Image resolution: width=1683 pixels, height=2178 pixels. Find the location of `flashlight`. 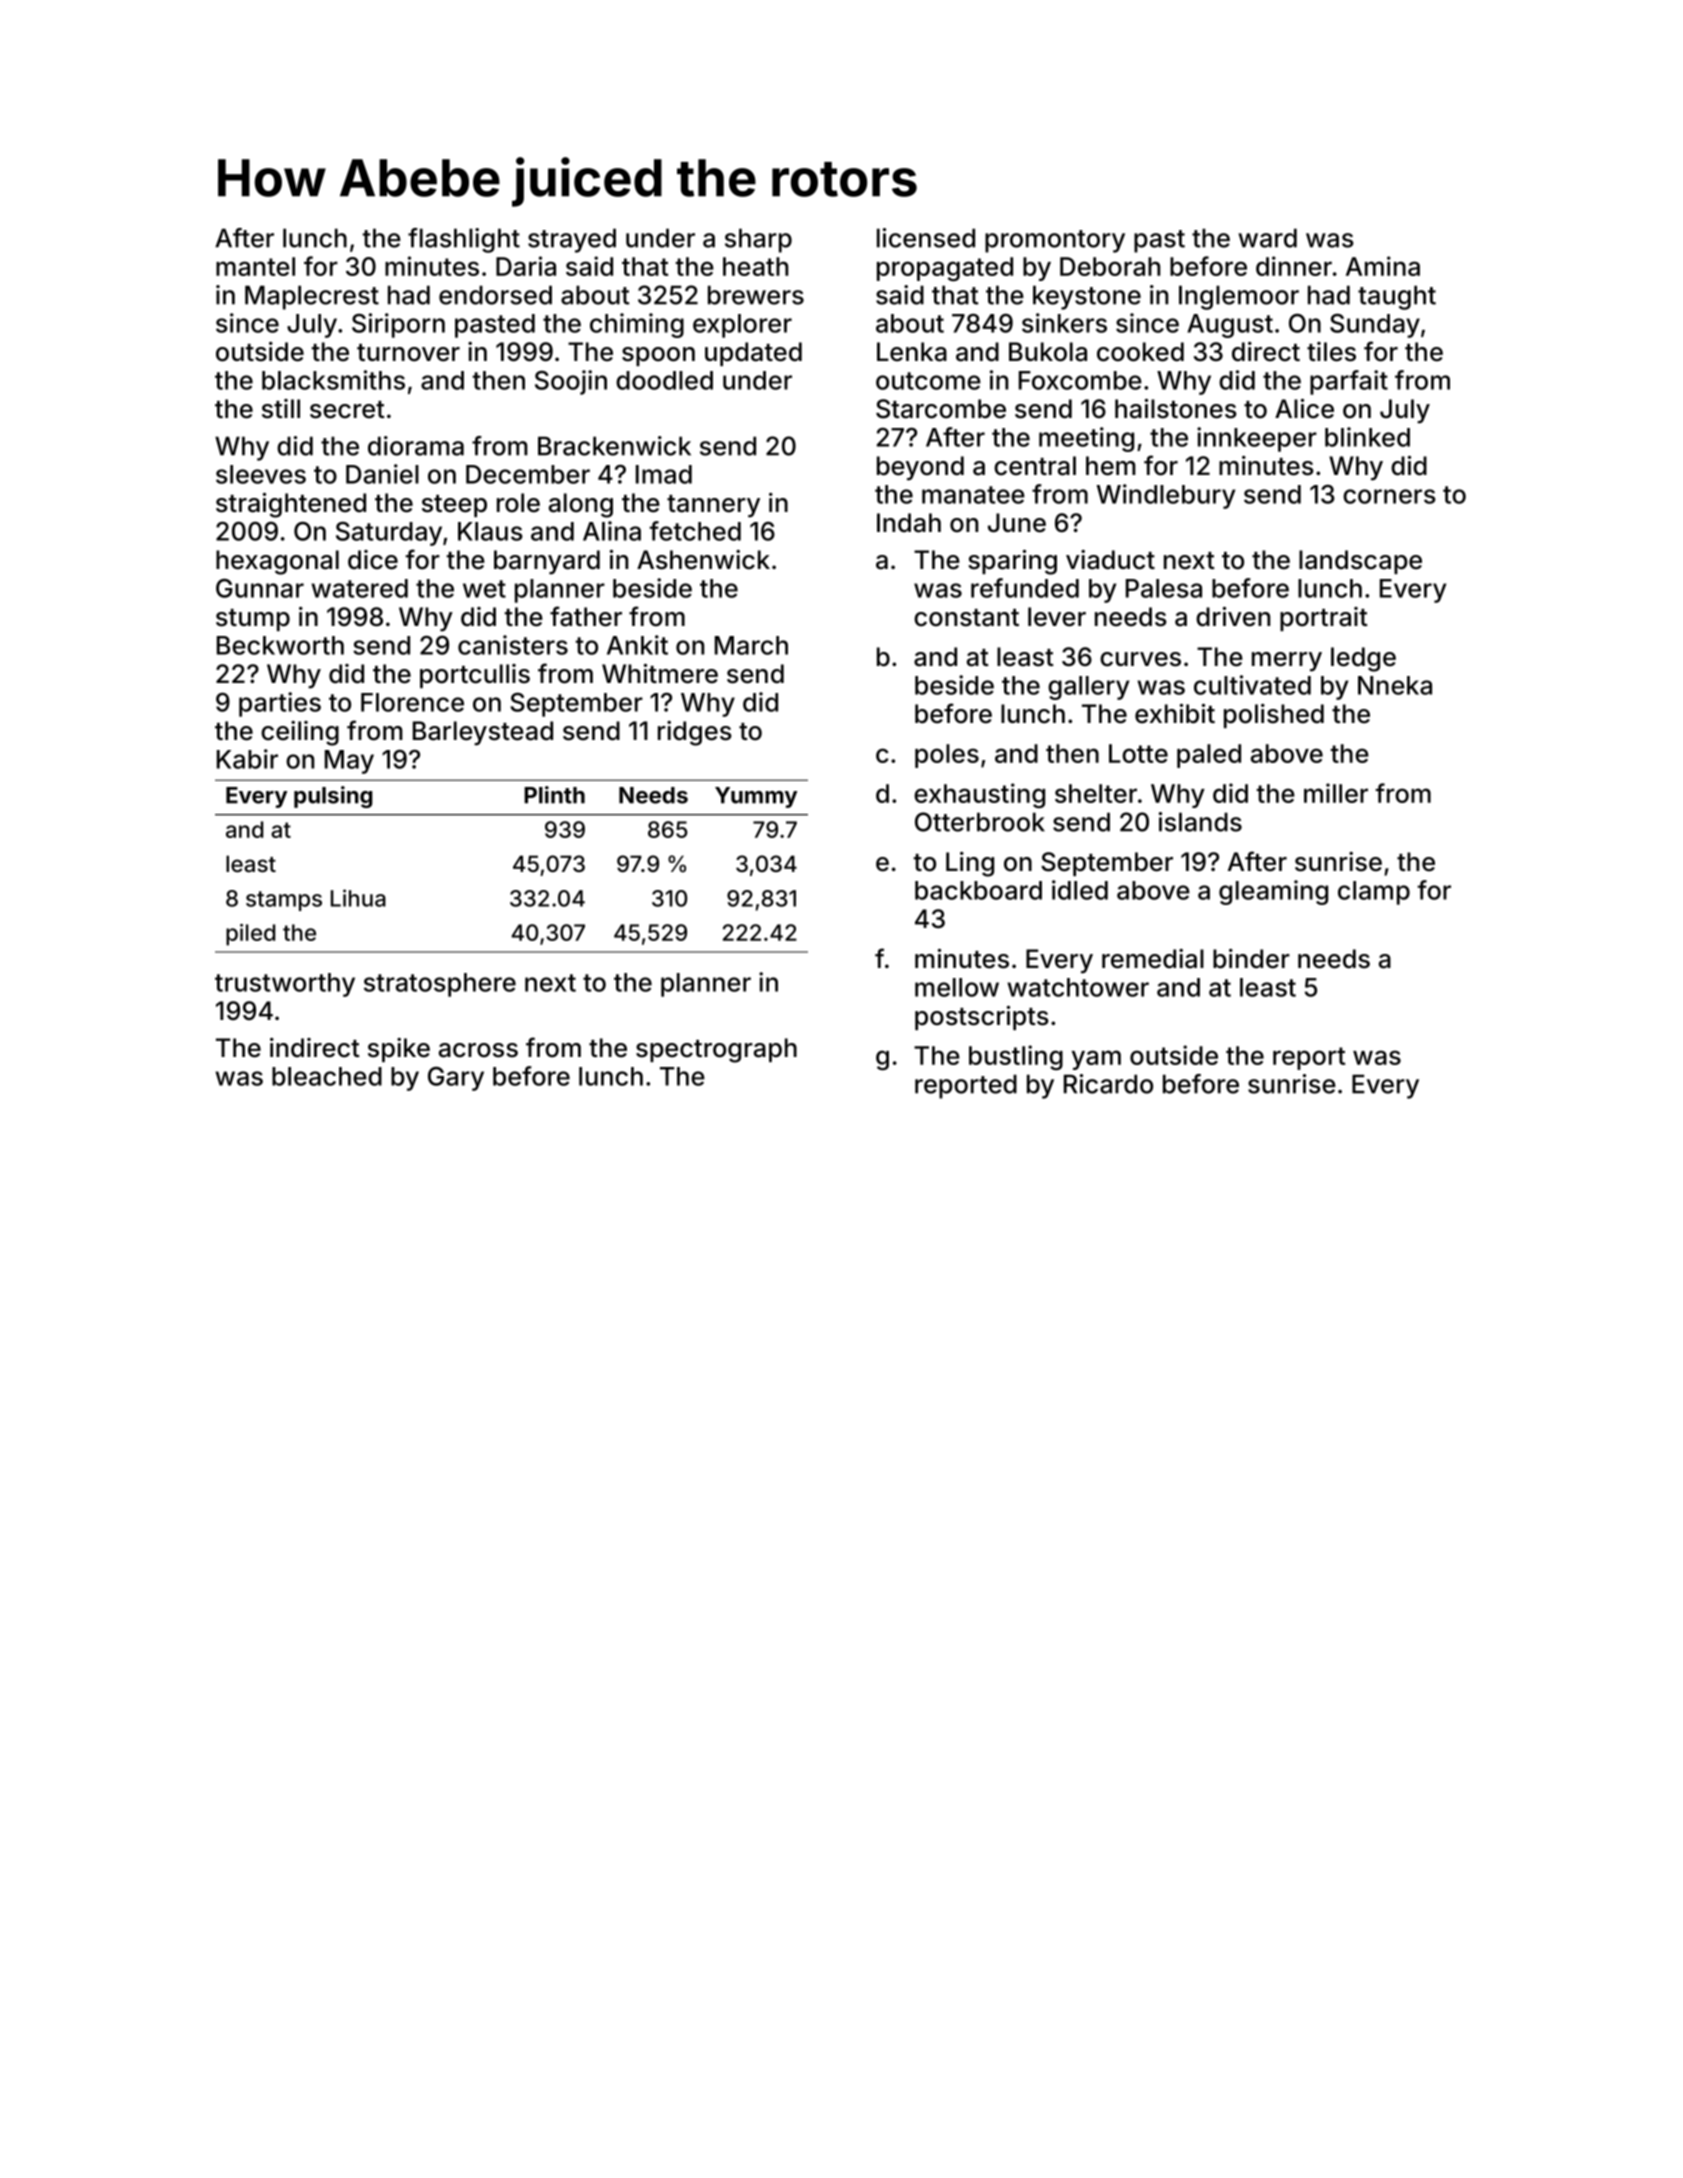

flashlight is located at coordinates (464, 240).
